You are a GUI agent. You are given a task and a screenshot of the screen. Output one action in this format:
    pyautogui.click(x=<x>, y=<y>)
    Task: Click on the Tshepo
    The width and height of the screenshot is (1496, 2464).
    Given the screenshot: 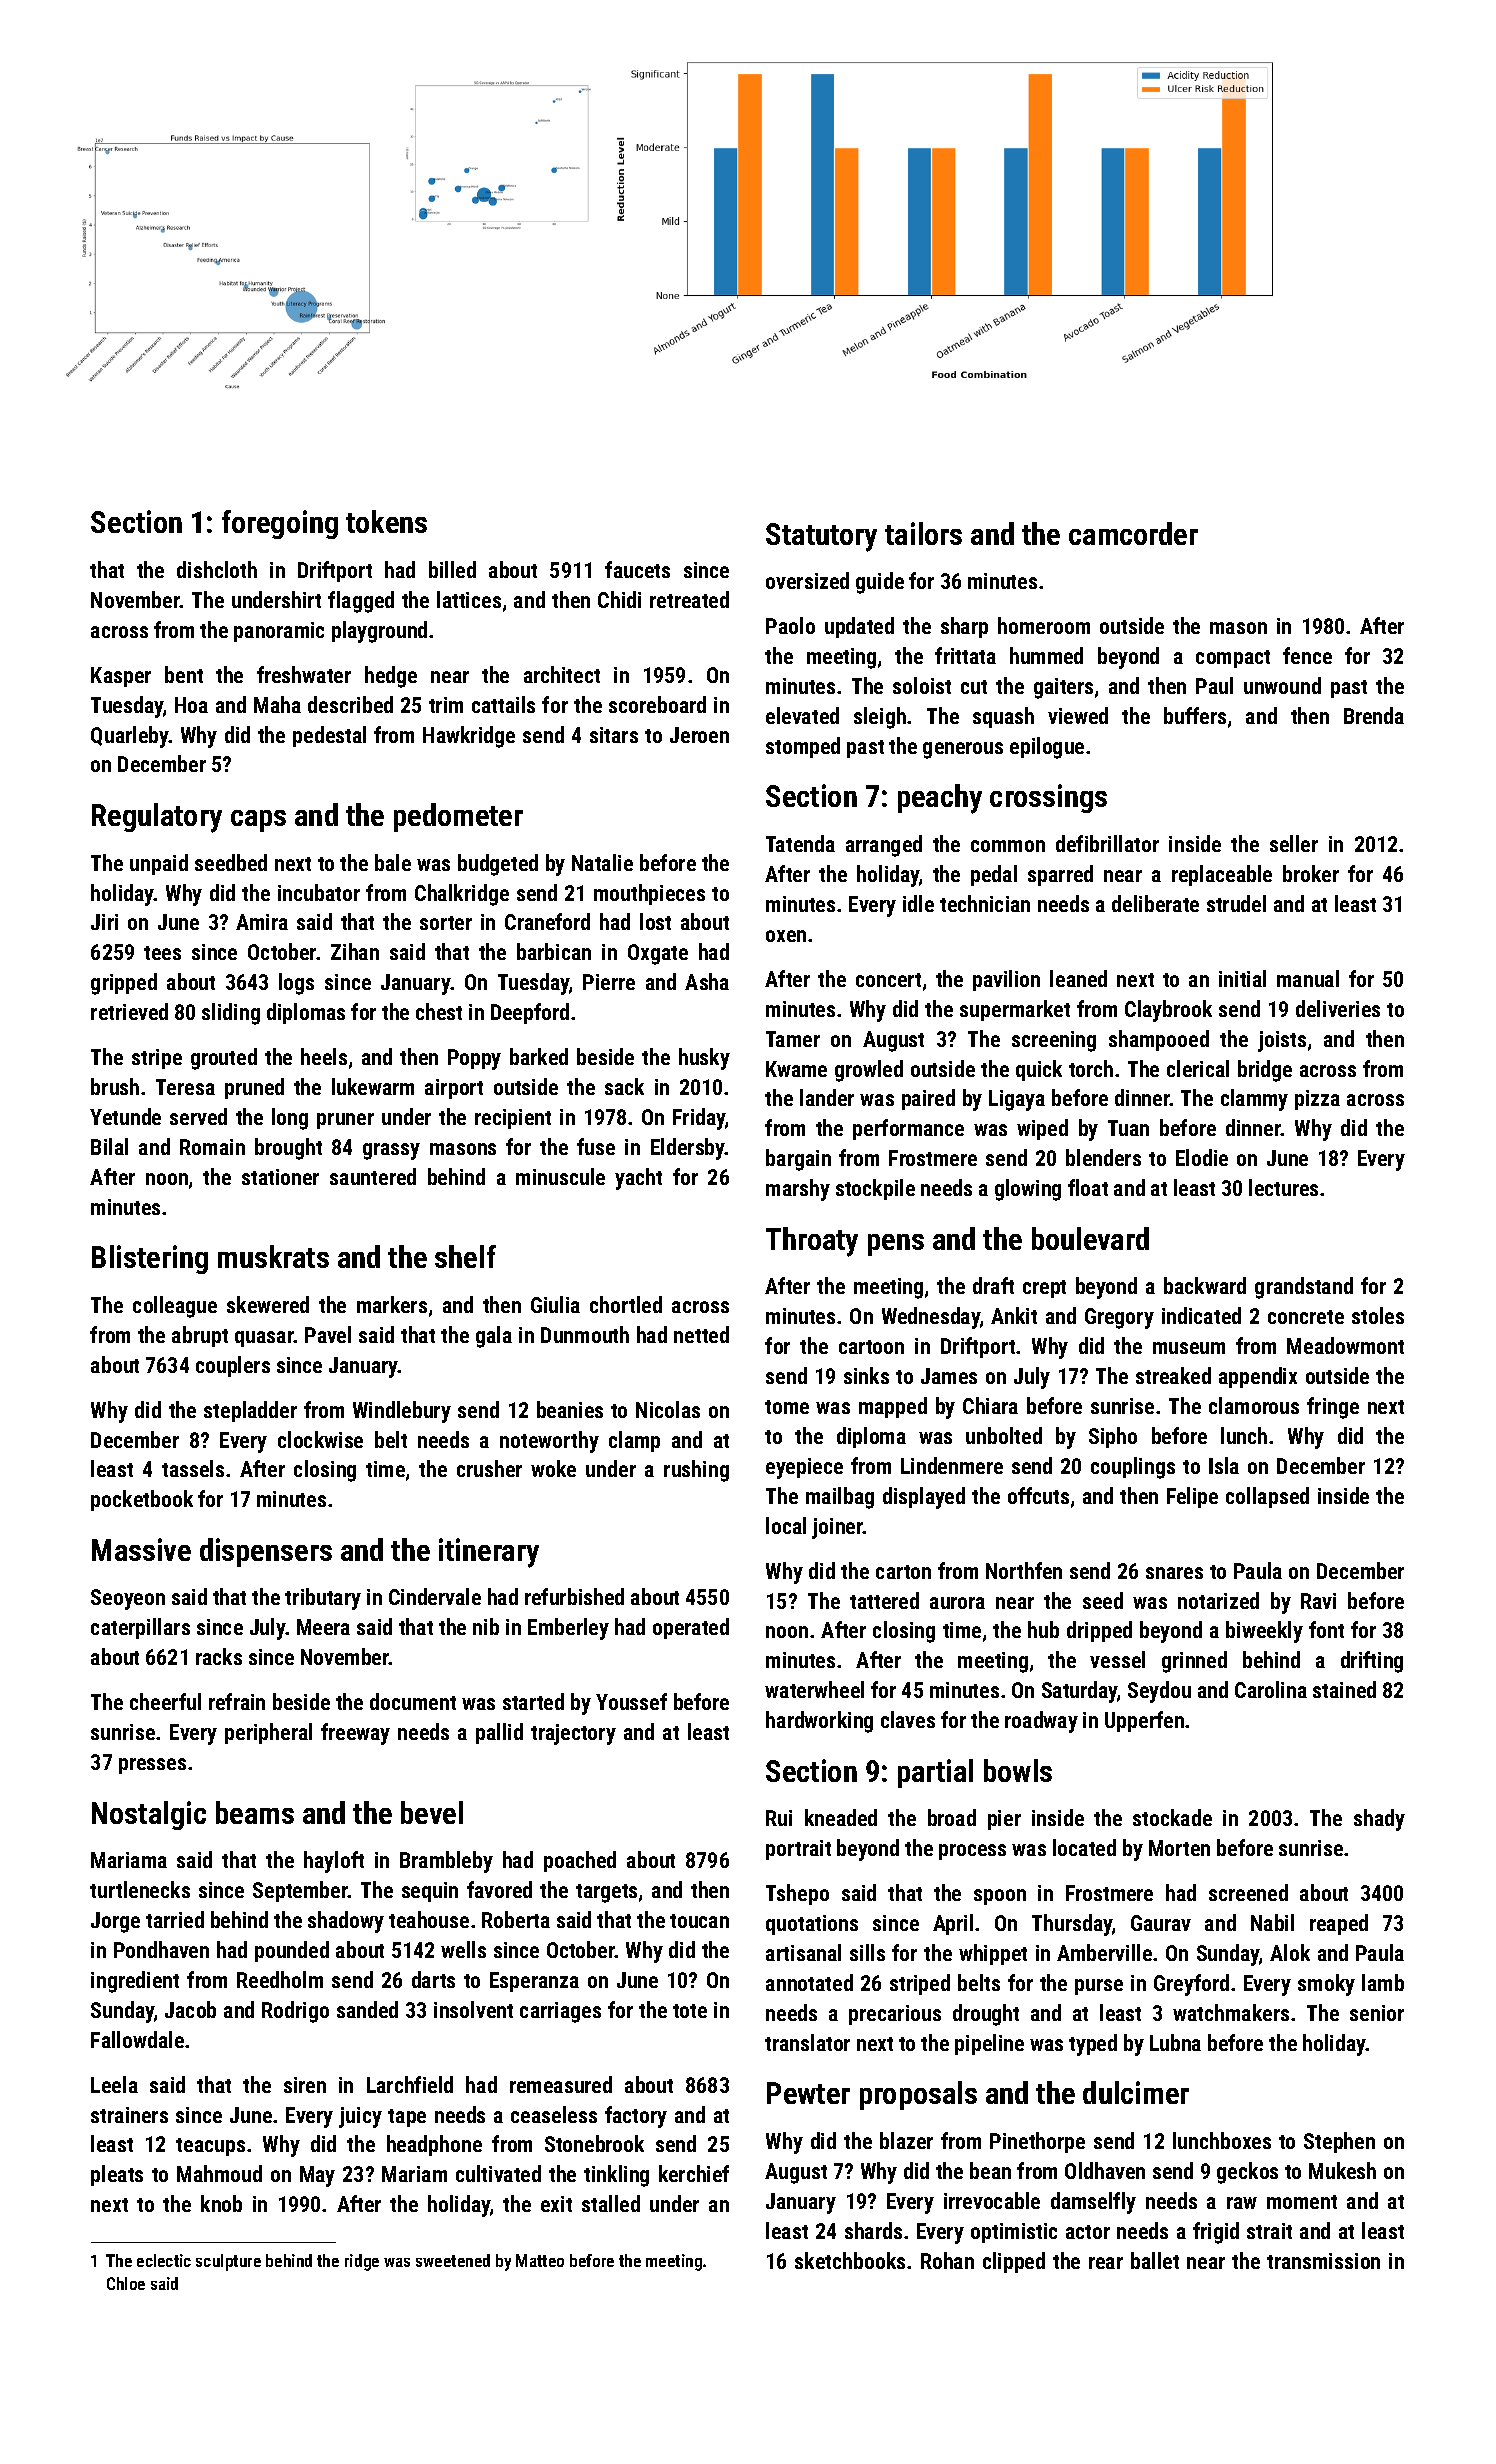 What is the action you would take?
    pyautogui.click(x=797, y=1894)
